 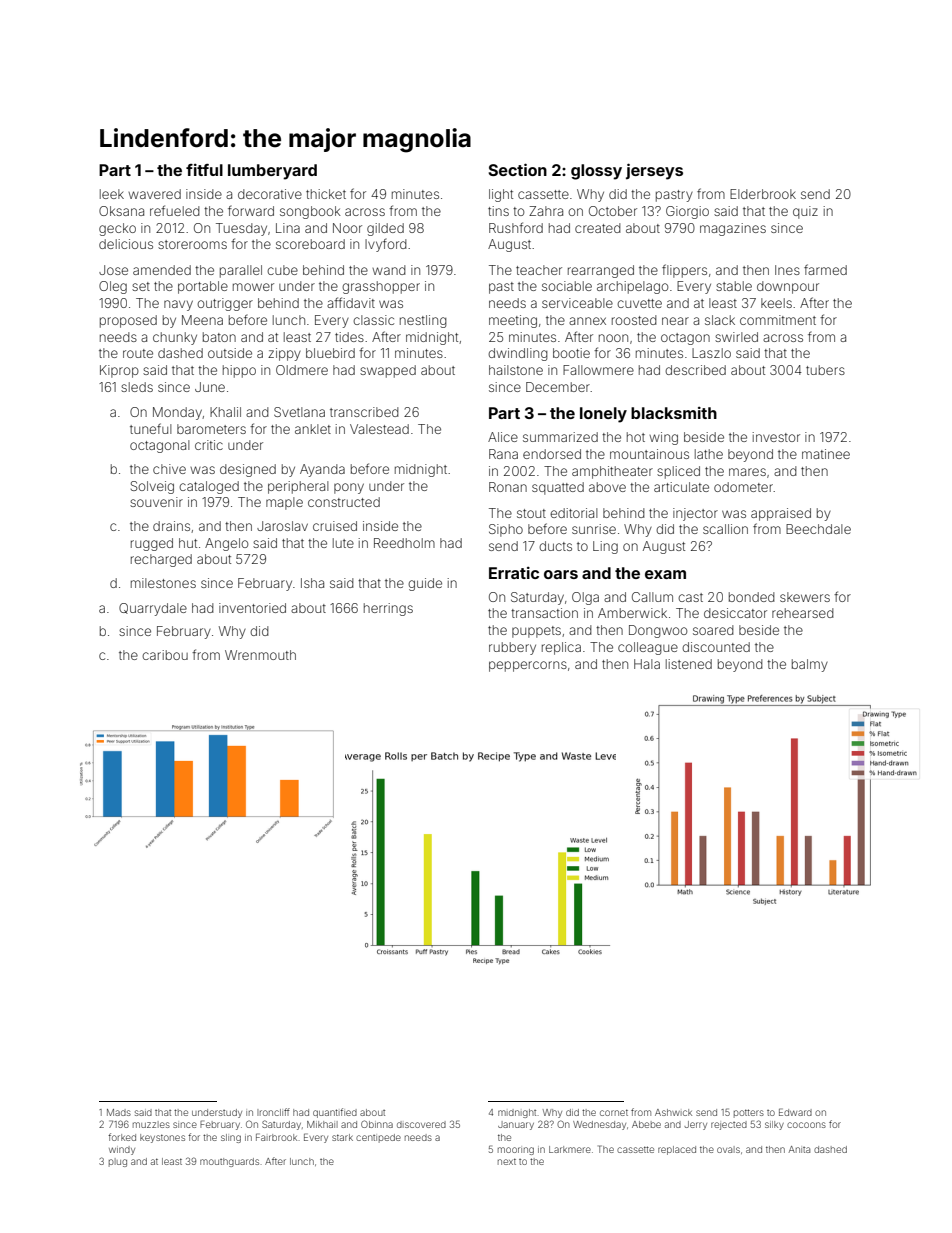 What do you see at coordinates (229, 1162) in the document?
I see `mouthguards` at bounding box center [229, 1162].
